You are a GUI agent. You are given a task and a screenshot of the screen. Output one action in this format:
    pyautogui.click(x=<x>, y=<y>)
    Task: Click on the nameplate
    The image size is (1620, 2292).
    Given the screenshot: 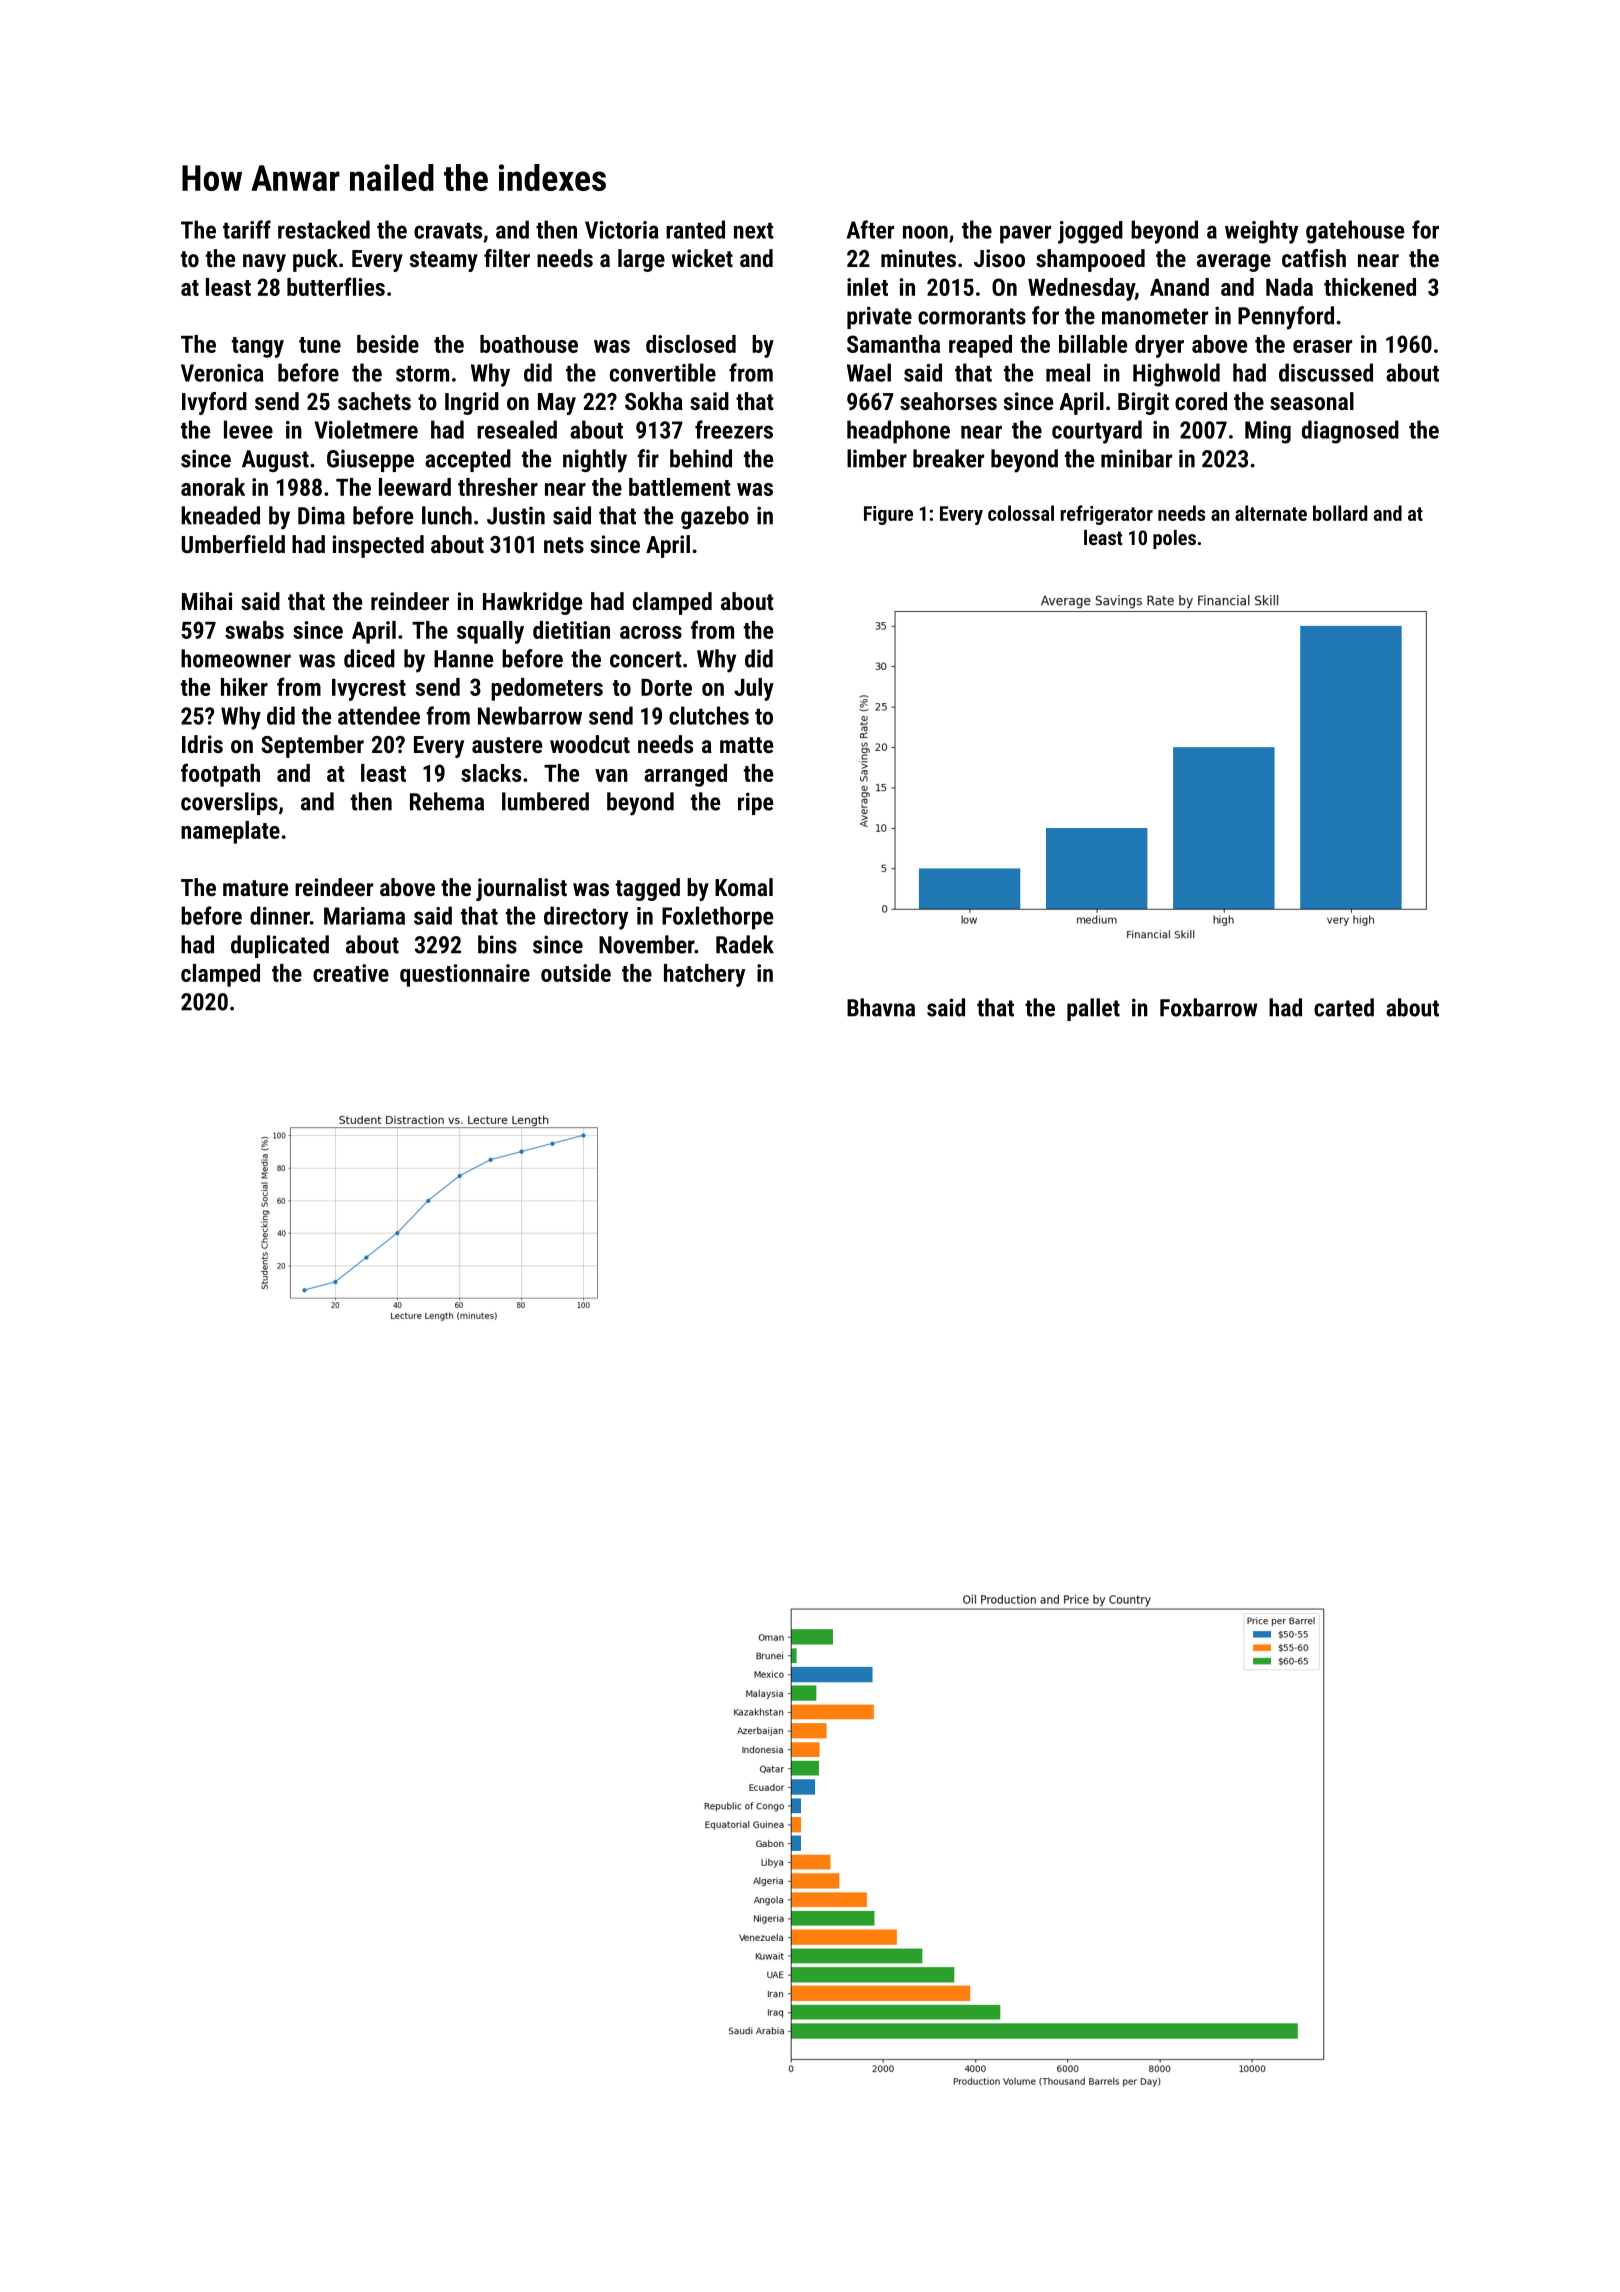 What is the action you would take?
    pyautogui.click(x=230, y=832)
